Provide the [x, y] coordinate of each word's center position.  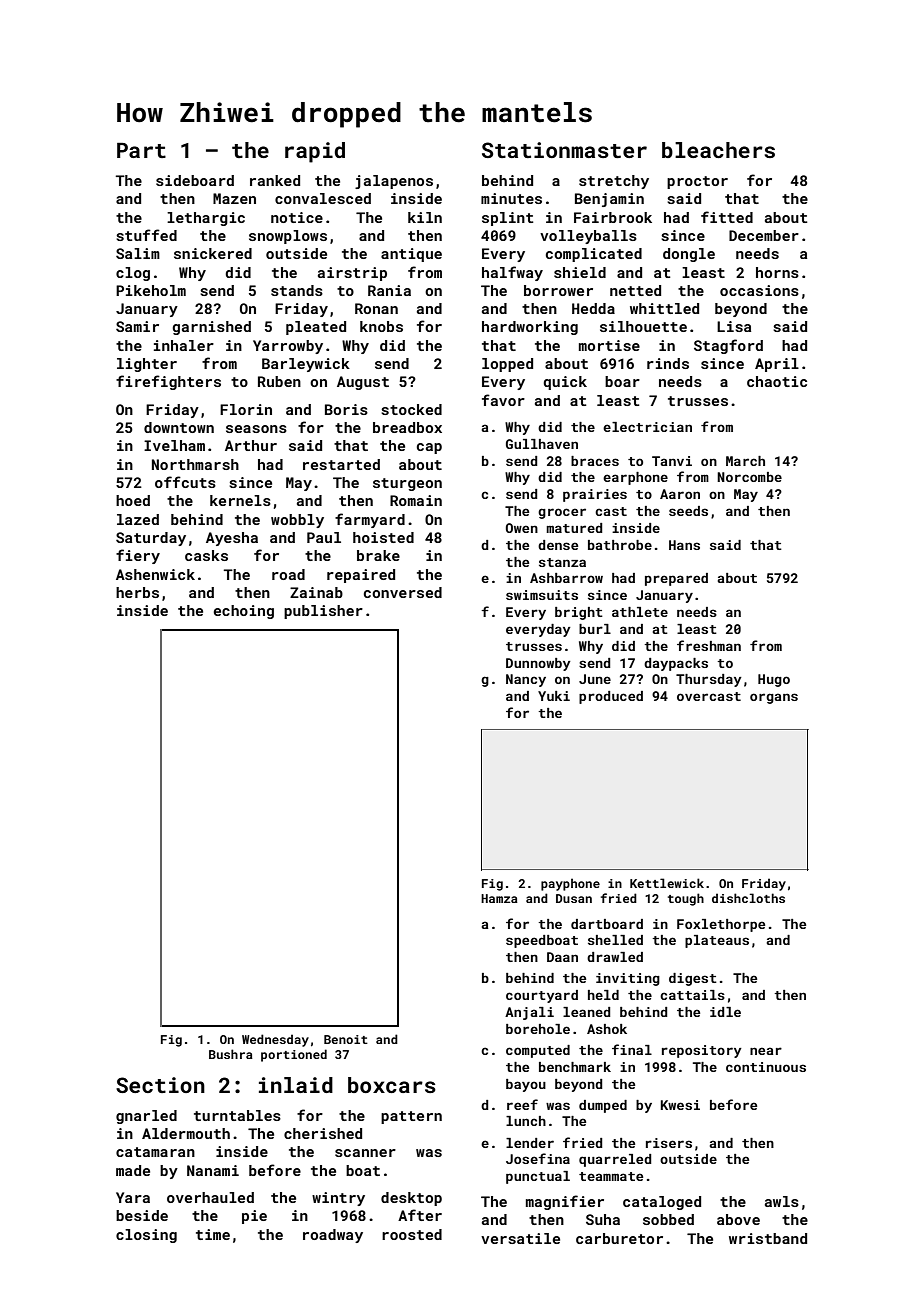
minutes [511, 198]
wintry [338, 1199]
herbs [137, 592]
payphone [570, 884]
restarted [341, 464]
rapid [315, 152]
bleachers [718, 150]
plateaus [717, 941]
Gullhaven [542, 444]
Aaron [680, 494]
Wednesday [275, 1040]
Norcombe [749, 477]
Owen [522, 528]
